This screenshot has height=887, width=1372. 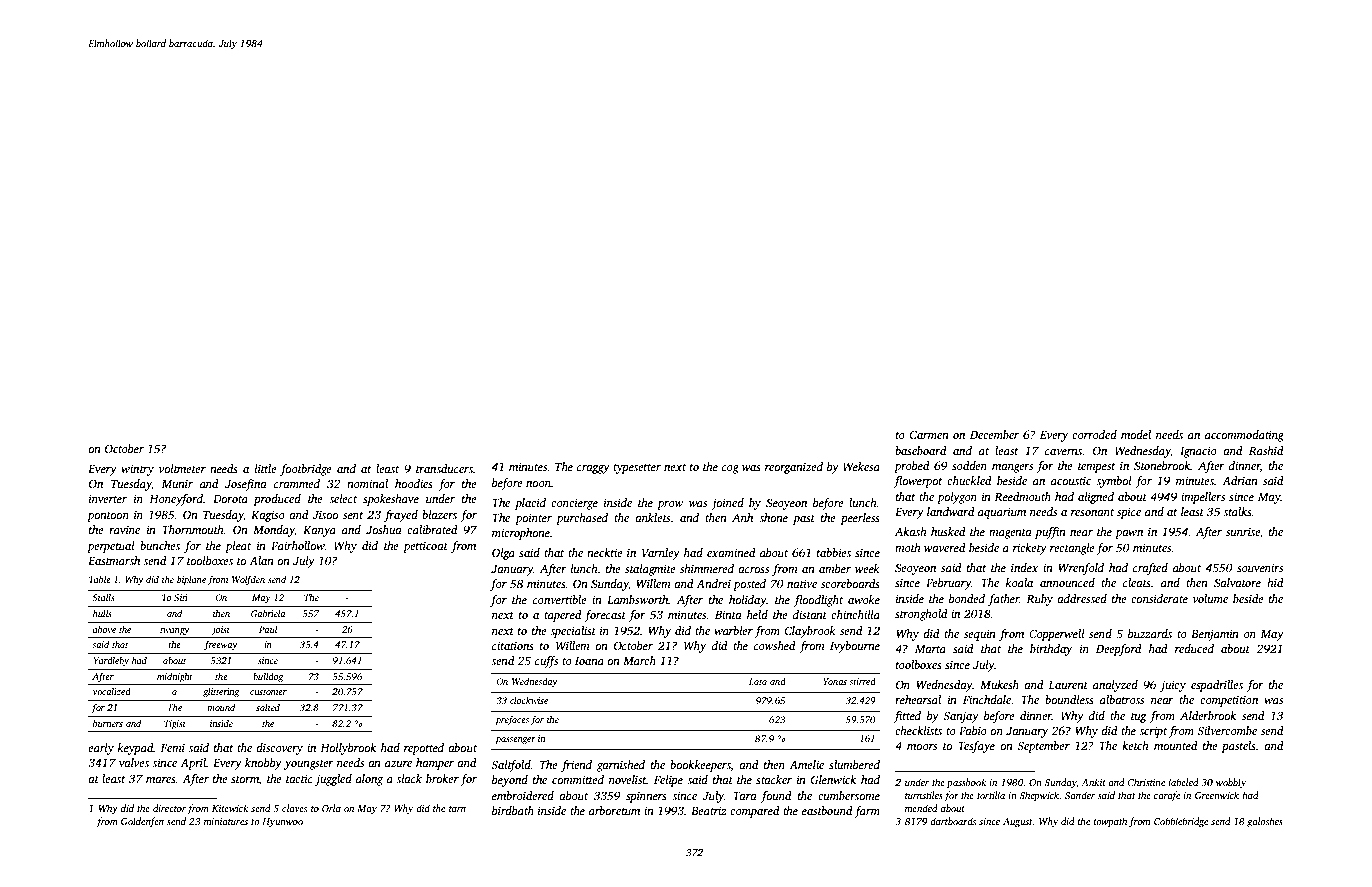 What do you see at coordinates (911, 531) in the screenshot?
I see `Akash` at bounding box center [911, 531].
